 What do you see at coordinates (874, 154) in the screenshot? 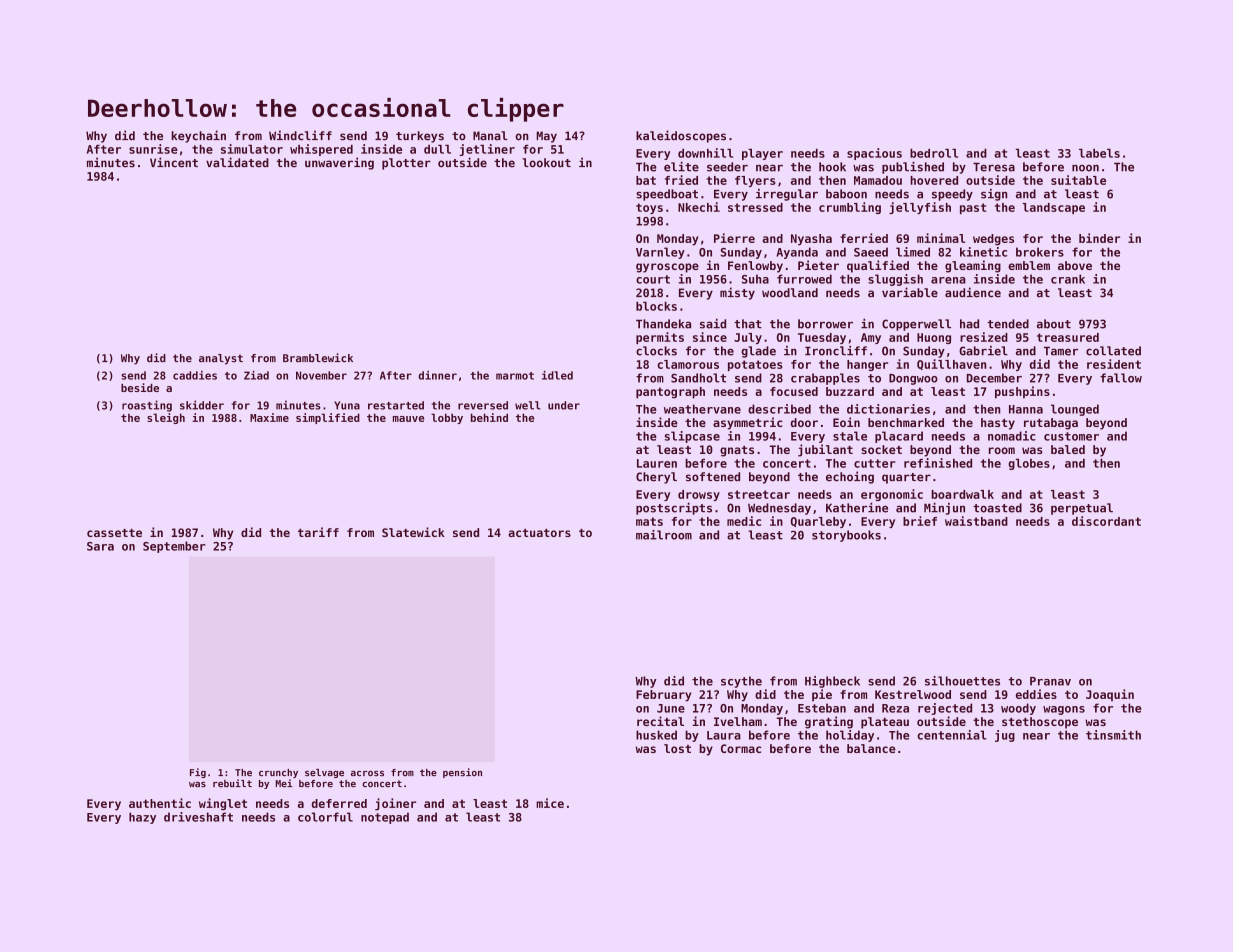
I see `spacious` at bounding box center [874, 154].
